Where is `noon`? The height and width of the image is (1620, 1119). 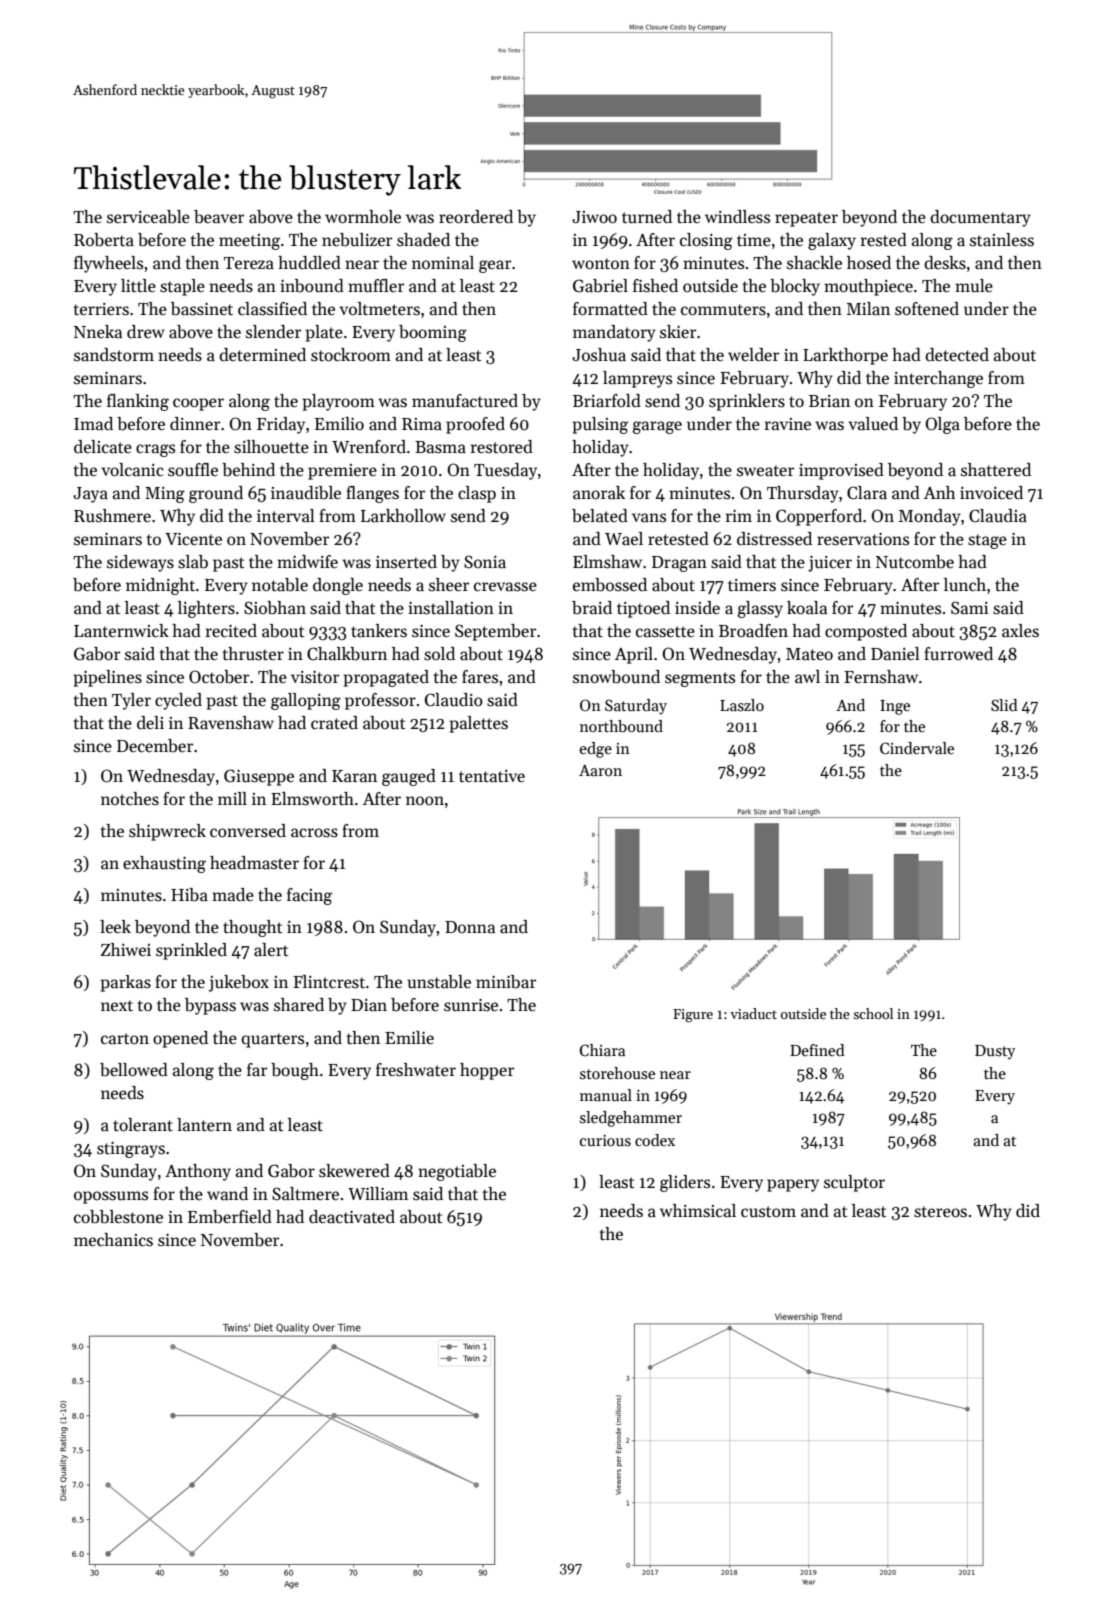
noon is located at coordinates (425, 800).
